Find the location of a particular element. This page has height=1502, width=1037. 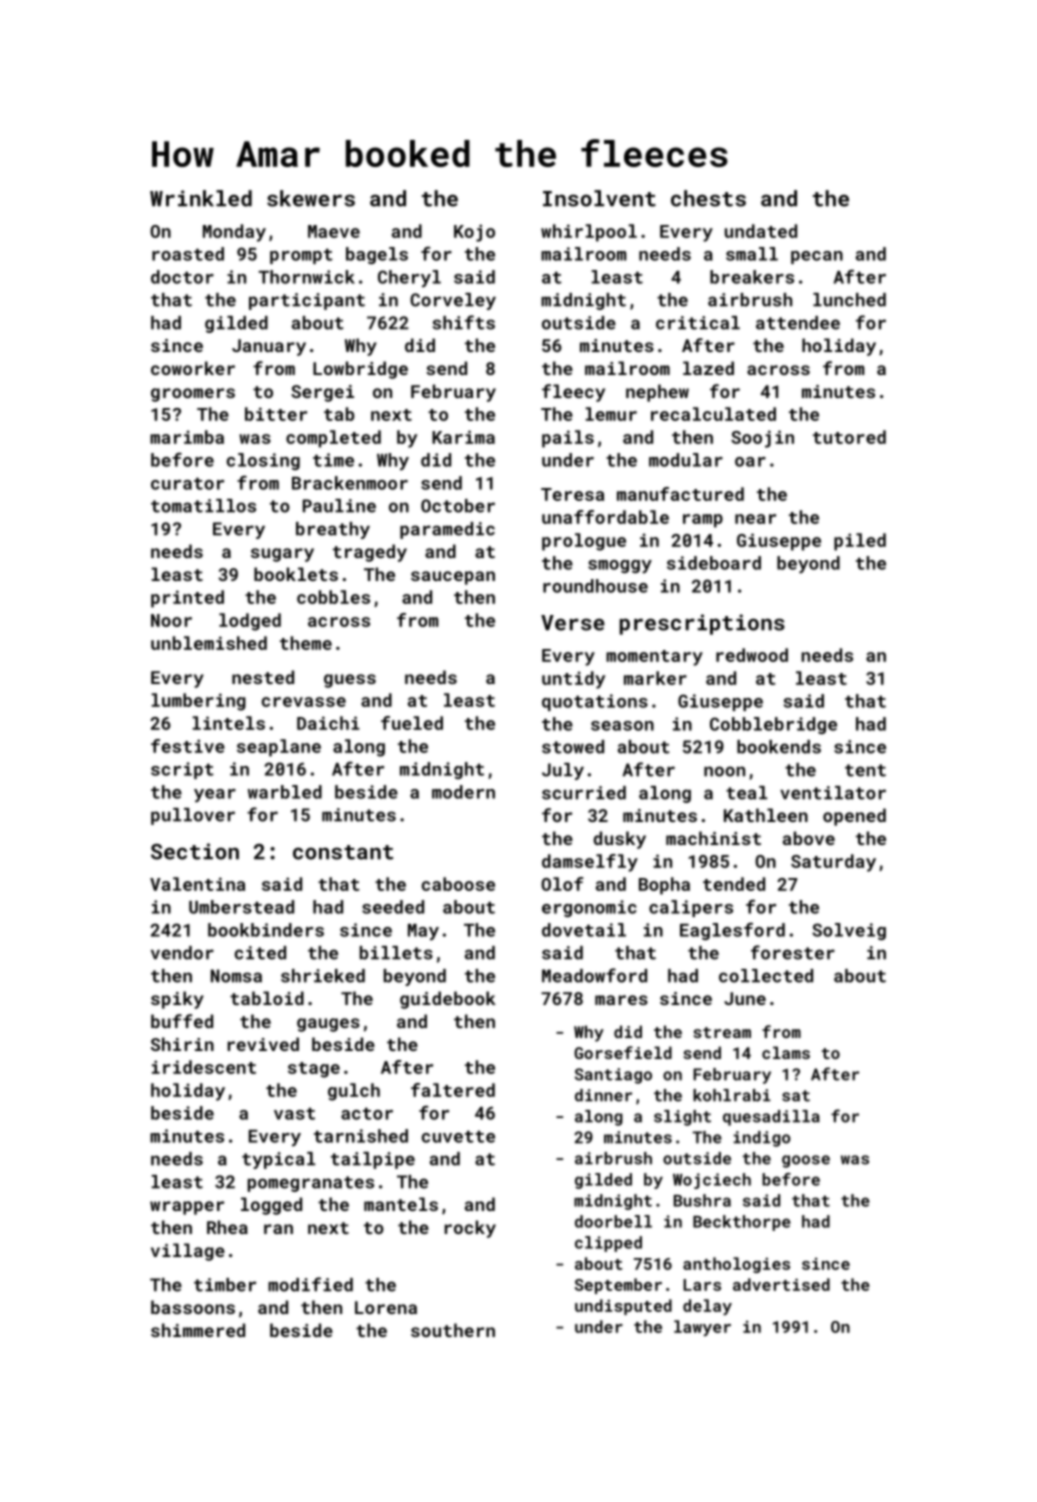

whirlpool is located at coordinates (589, 233).
